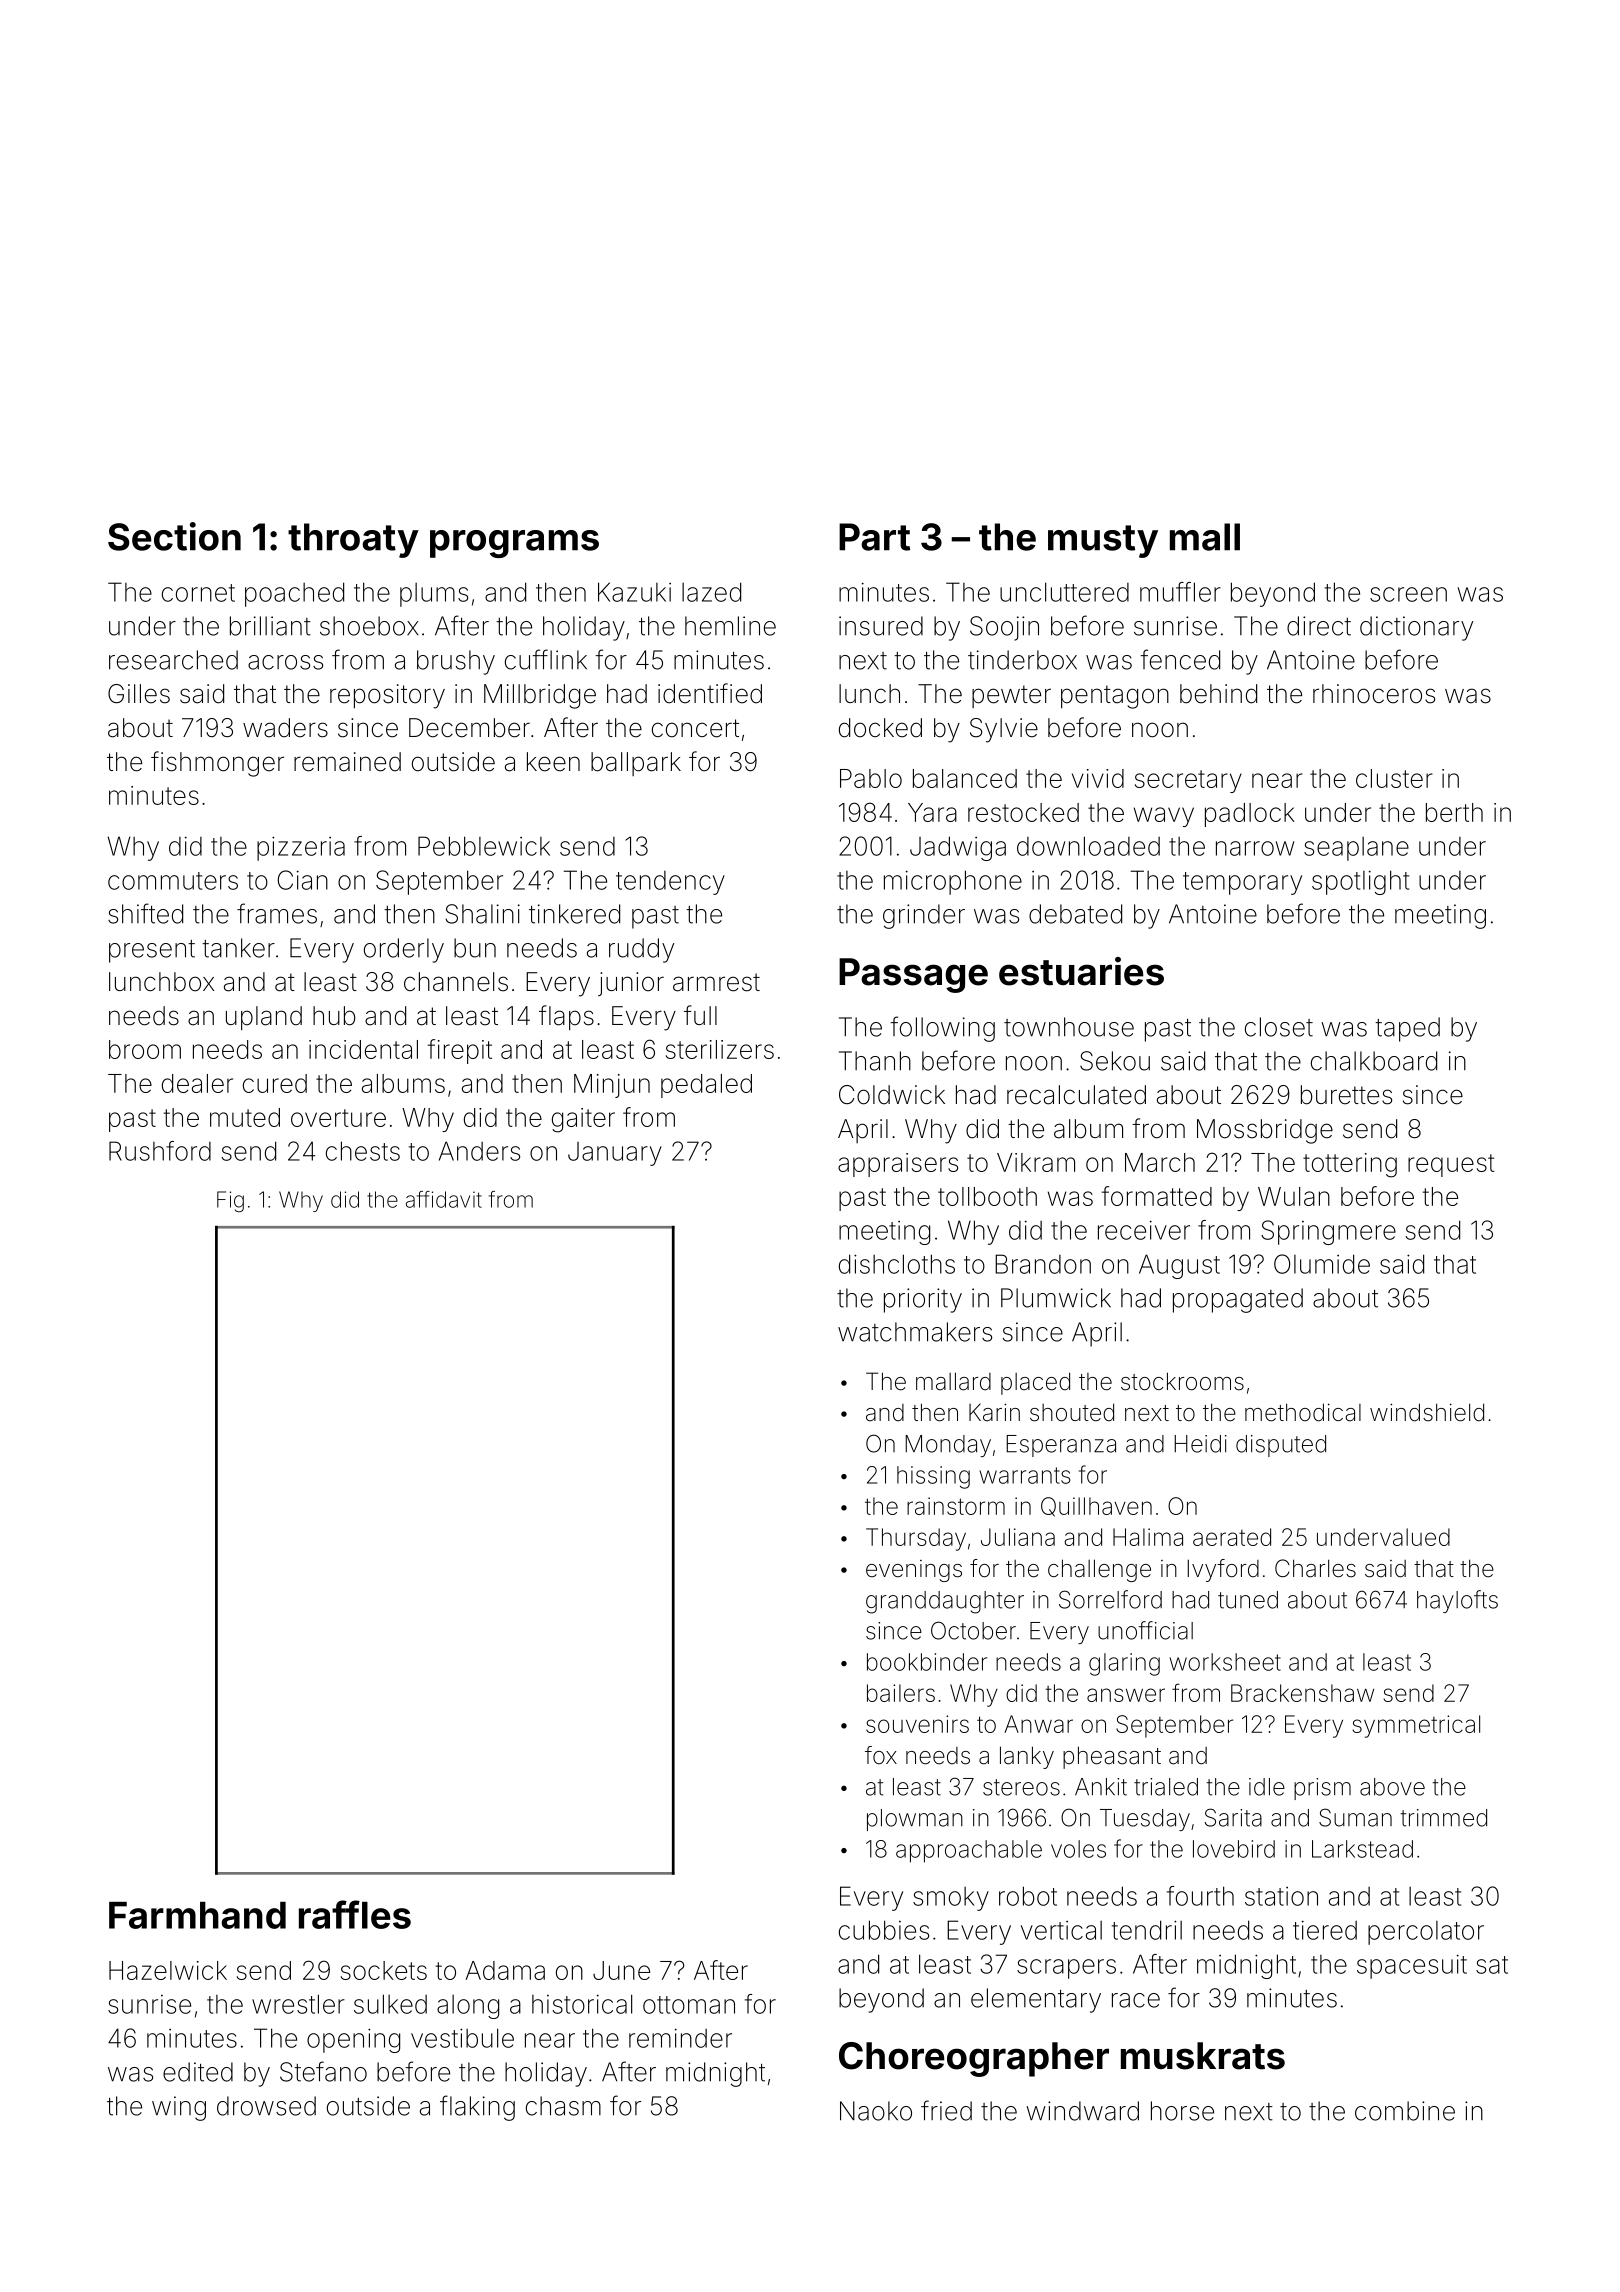 Image resolution: width=1620 pixels, height=2292 pixels. Describe the element at coordinates (1408, 594) in the screenshot. I see `screen` at that location.
